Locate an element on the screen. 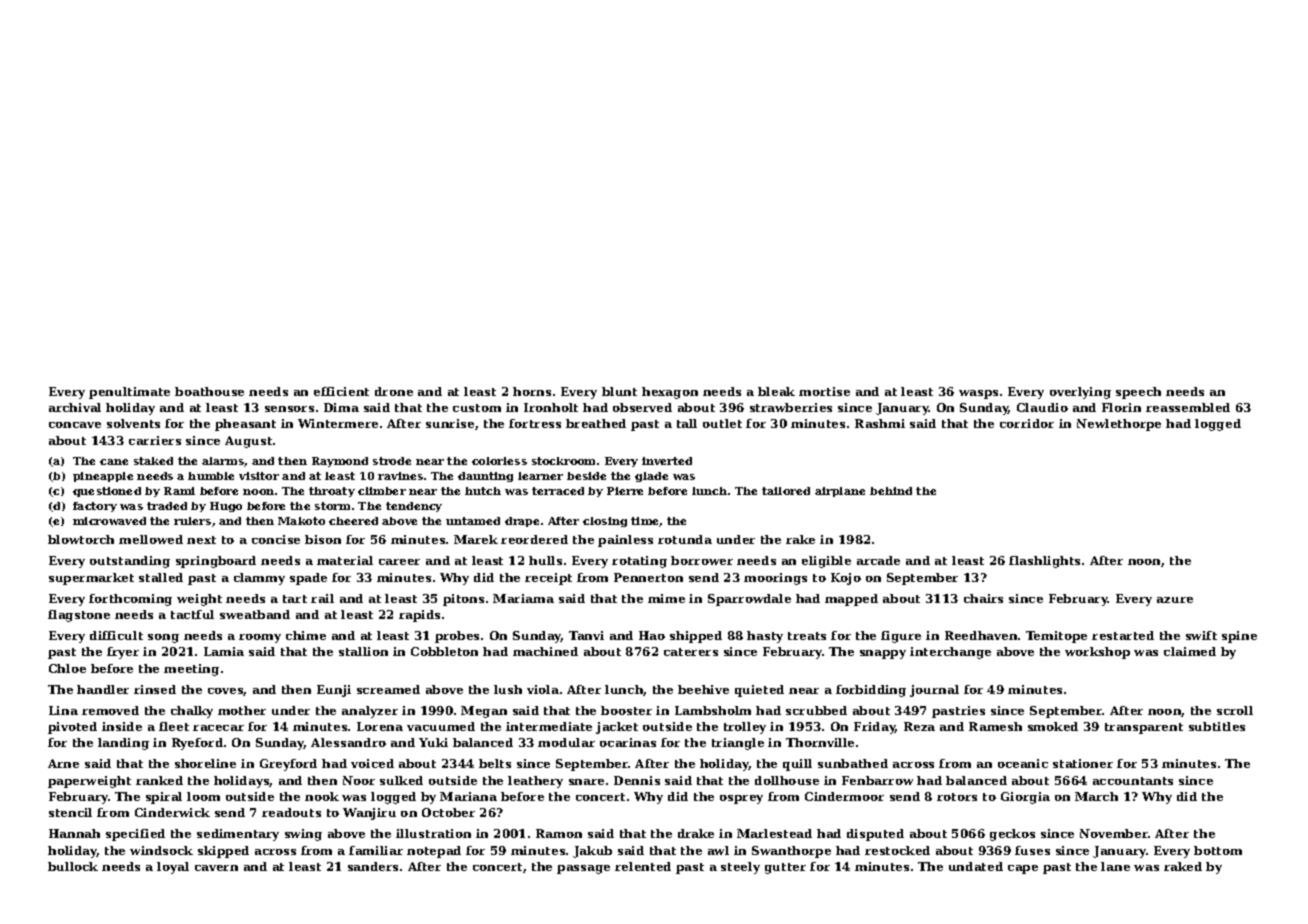 This screenshot has width=1308, height=924. cavern is located at coordinates (216, 868).
